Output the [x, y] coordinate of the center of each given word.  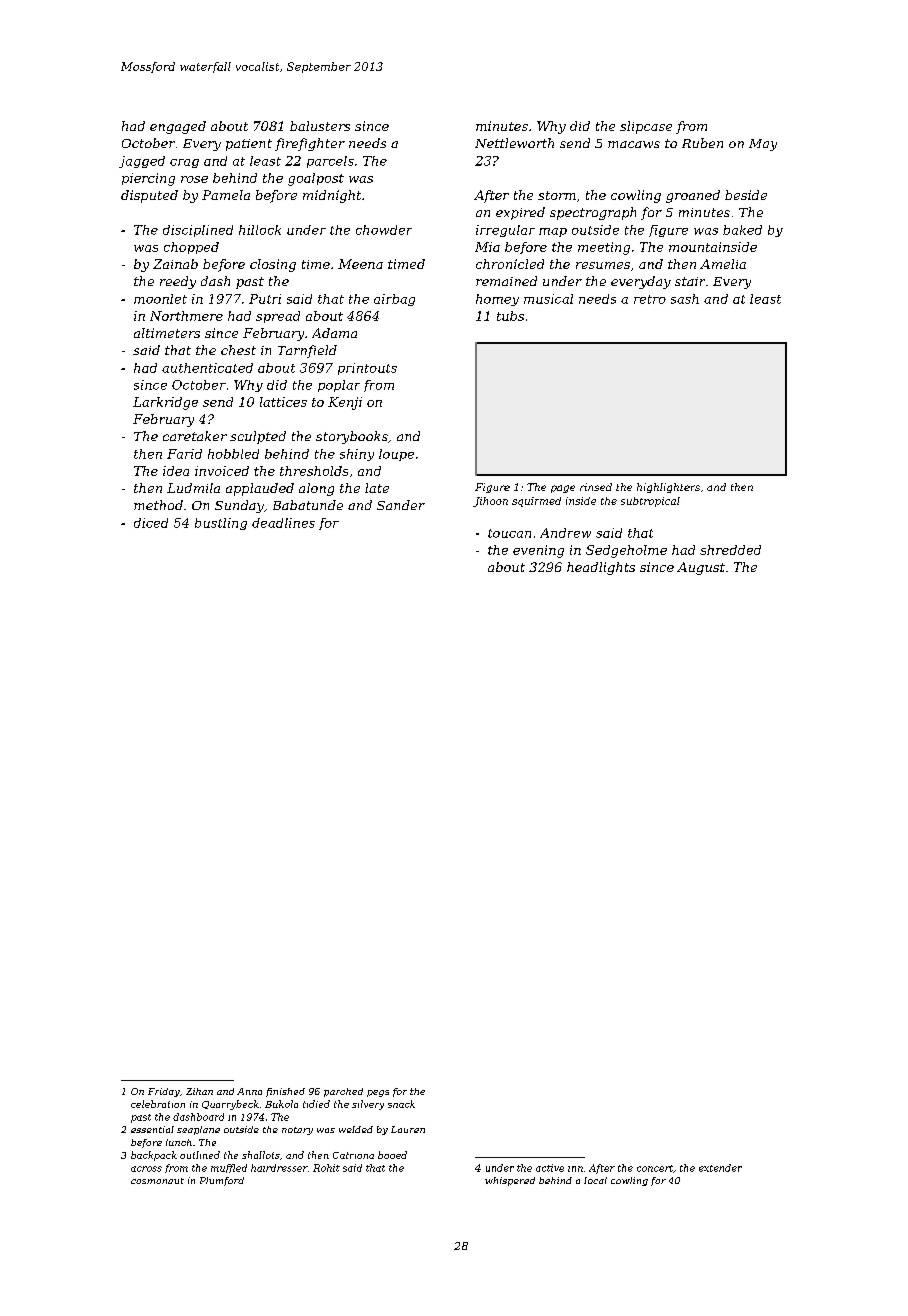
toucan [509, 533]
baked [742, 230]
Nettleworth [514, 143]
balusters [320, 126]
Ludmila [193, 488]
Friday [164, 1092]
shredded [730, 550]
